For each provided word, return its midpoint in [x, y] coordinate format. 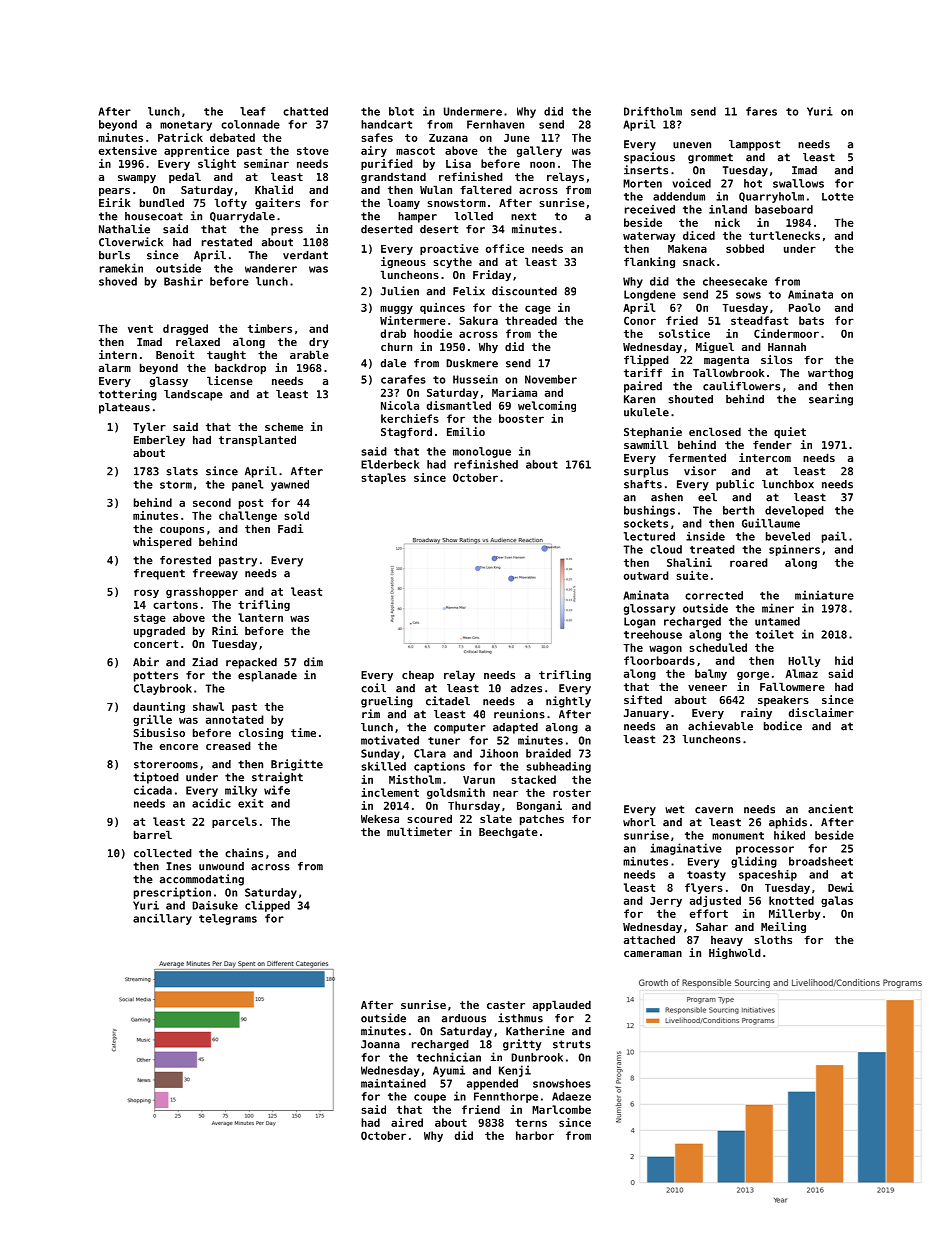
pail [834, 537]
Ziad [205, 662]
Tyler [149, 427]
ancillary [162, 919]
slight [217, 164]
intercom [765, 457]
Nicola [400, 405]
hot [753, 183]
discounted [524, 291]
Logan [639, 622]
